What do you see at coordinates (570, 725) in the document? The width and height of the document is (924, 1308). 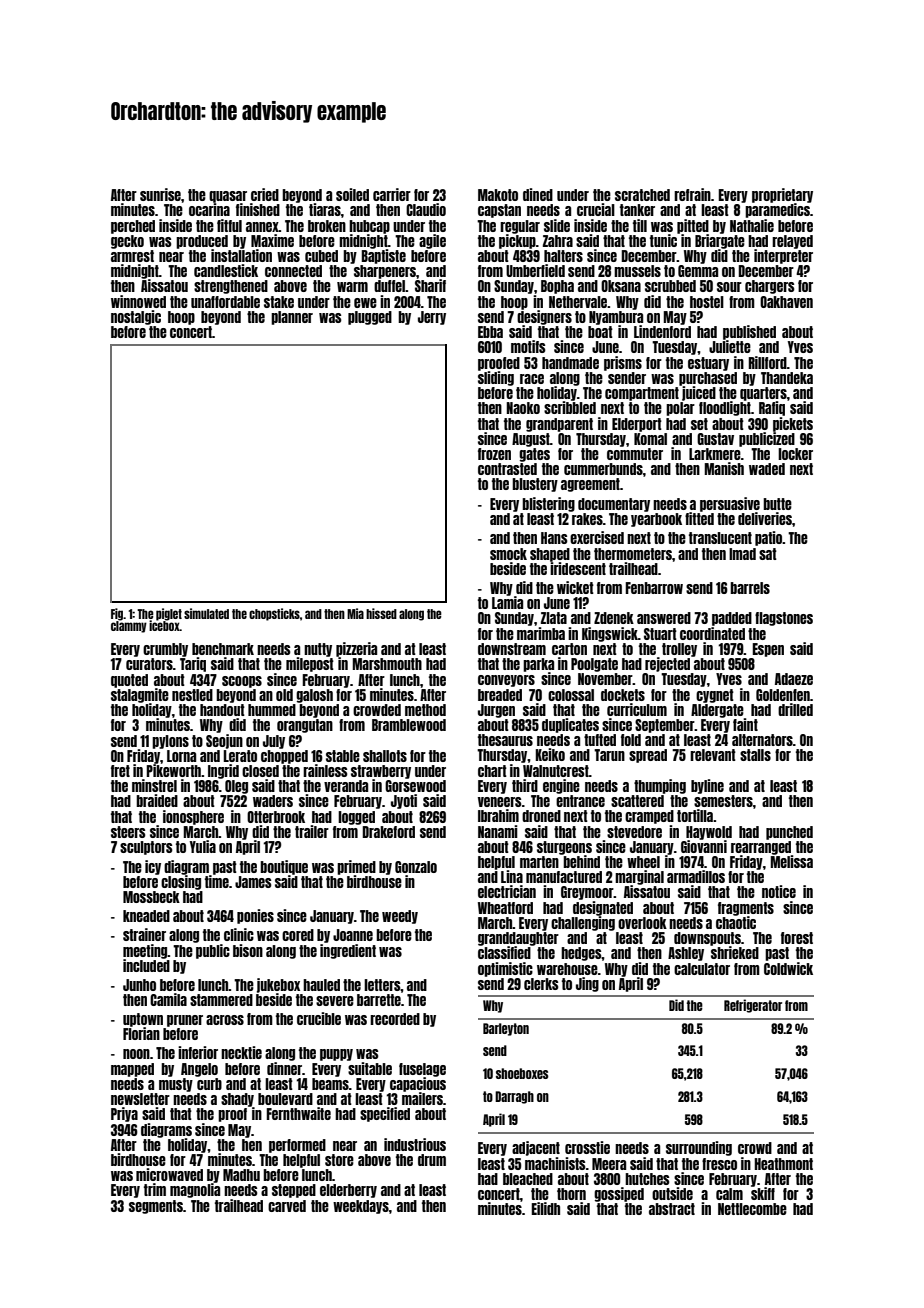 I see `duplicates` at bounding box center [570, 725].
